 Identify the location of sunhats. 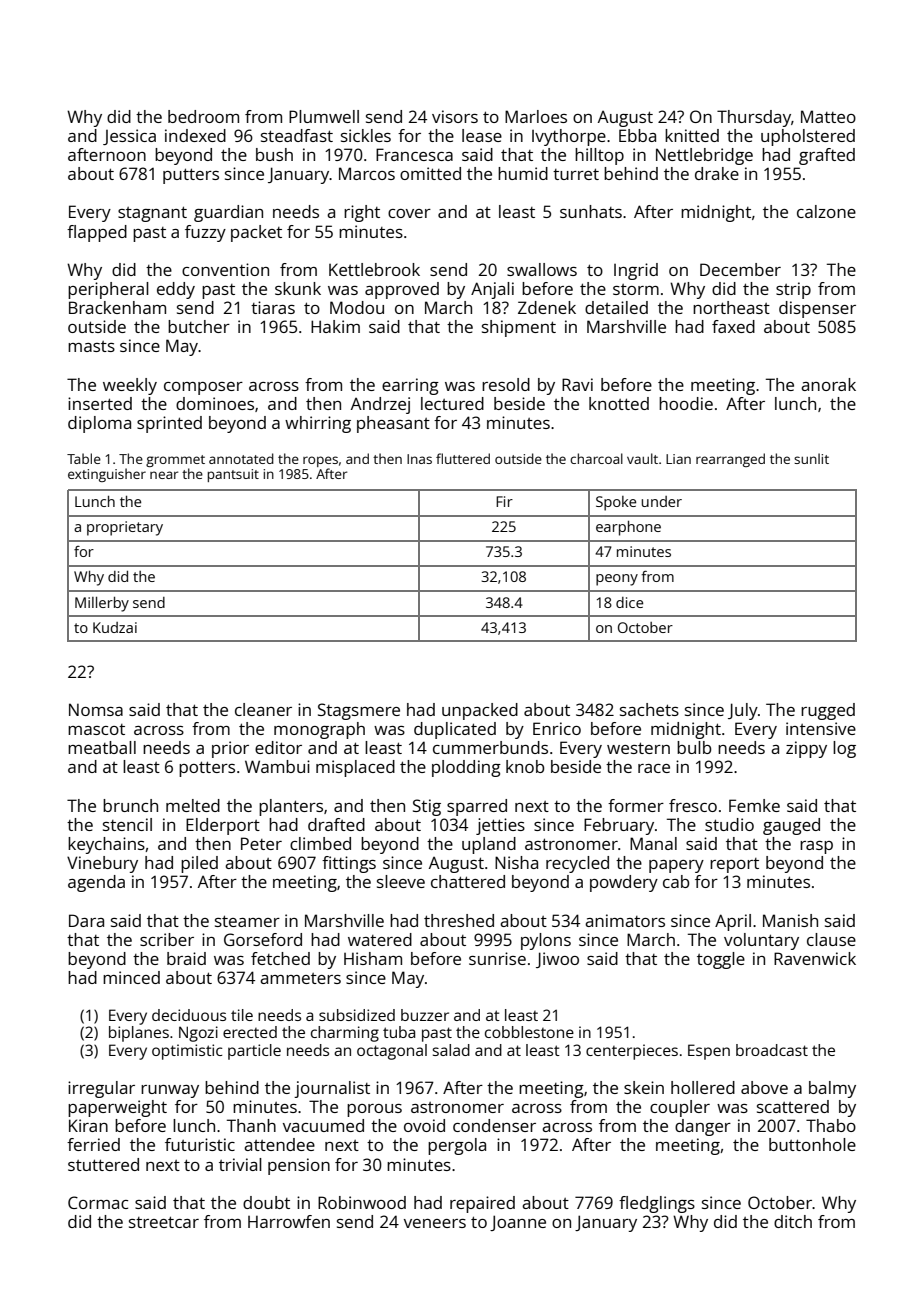
(591, 211).
